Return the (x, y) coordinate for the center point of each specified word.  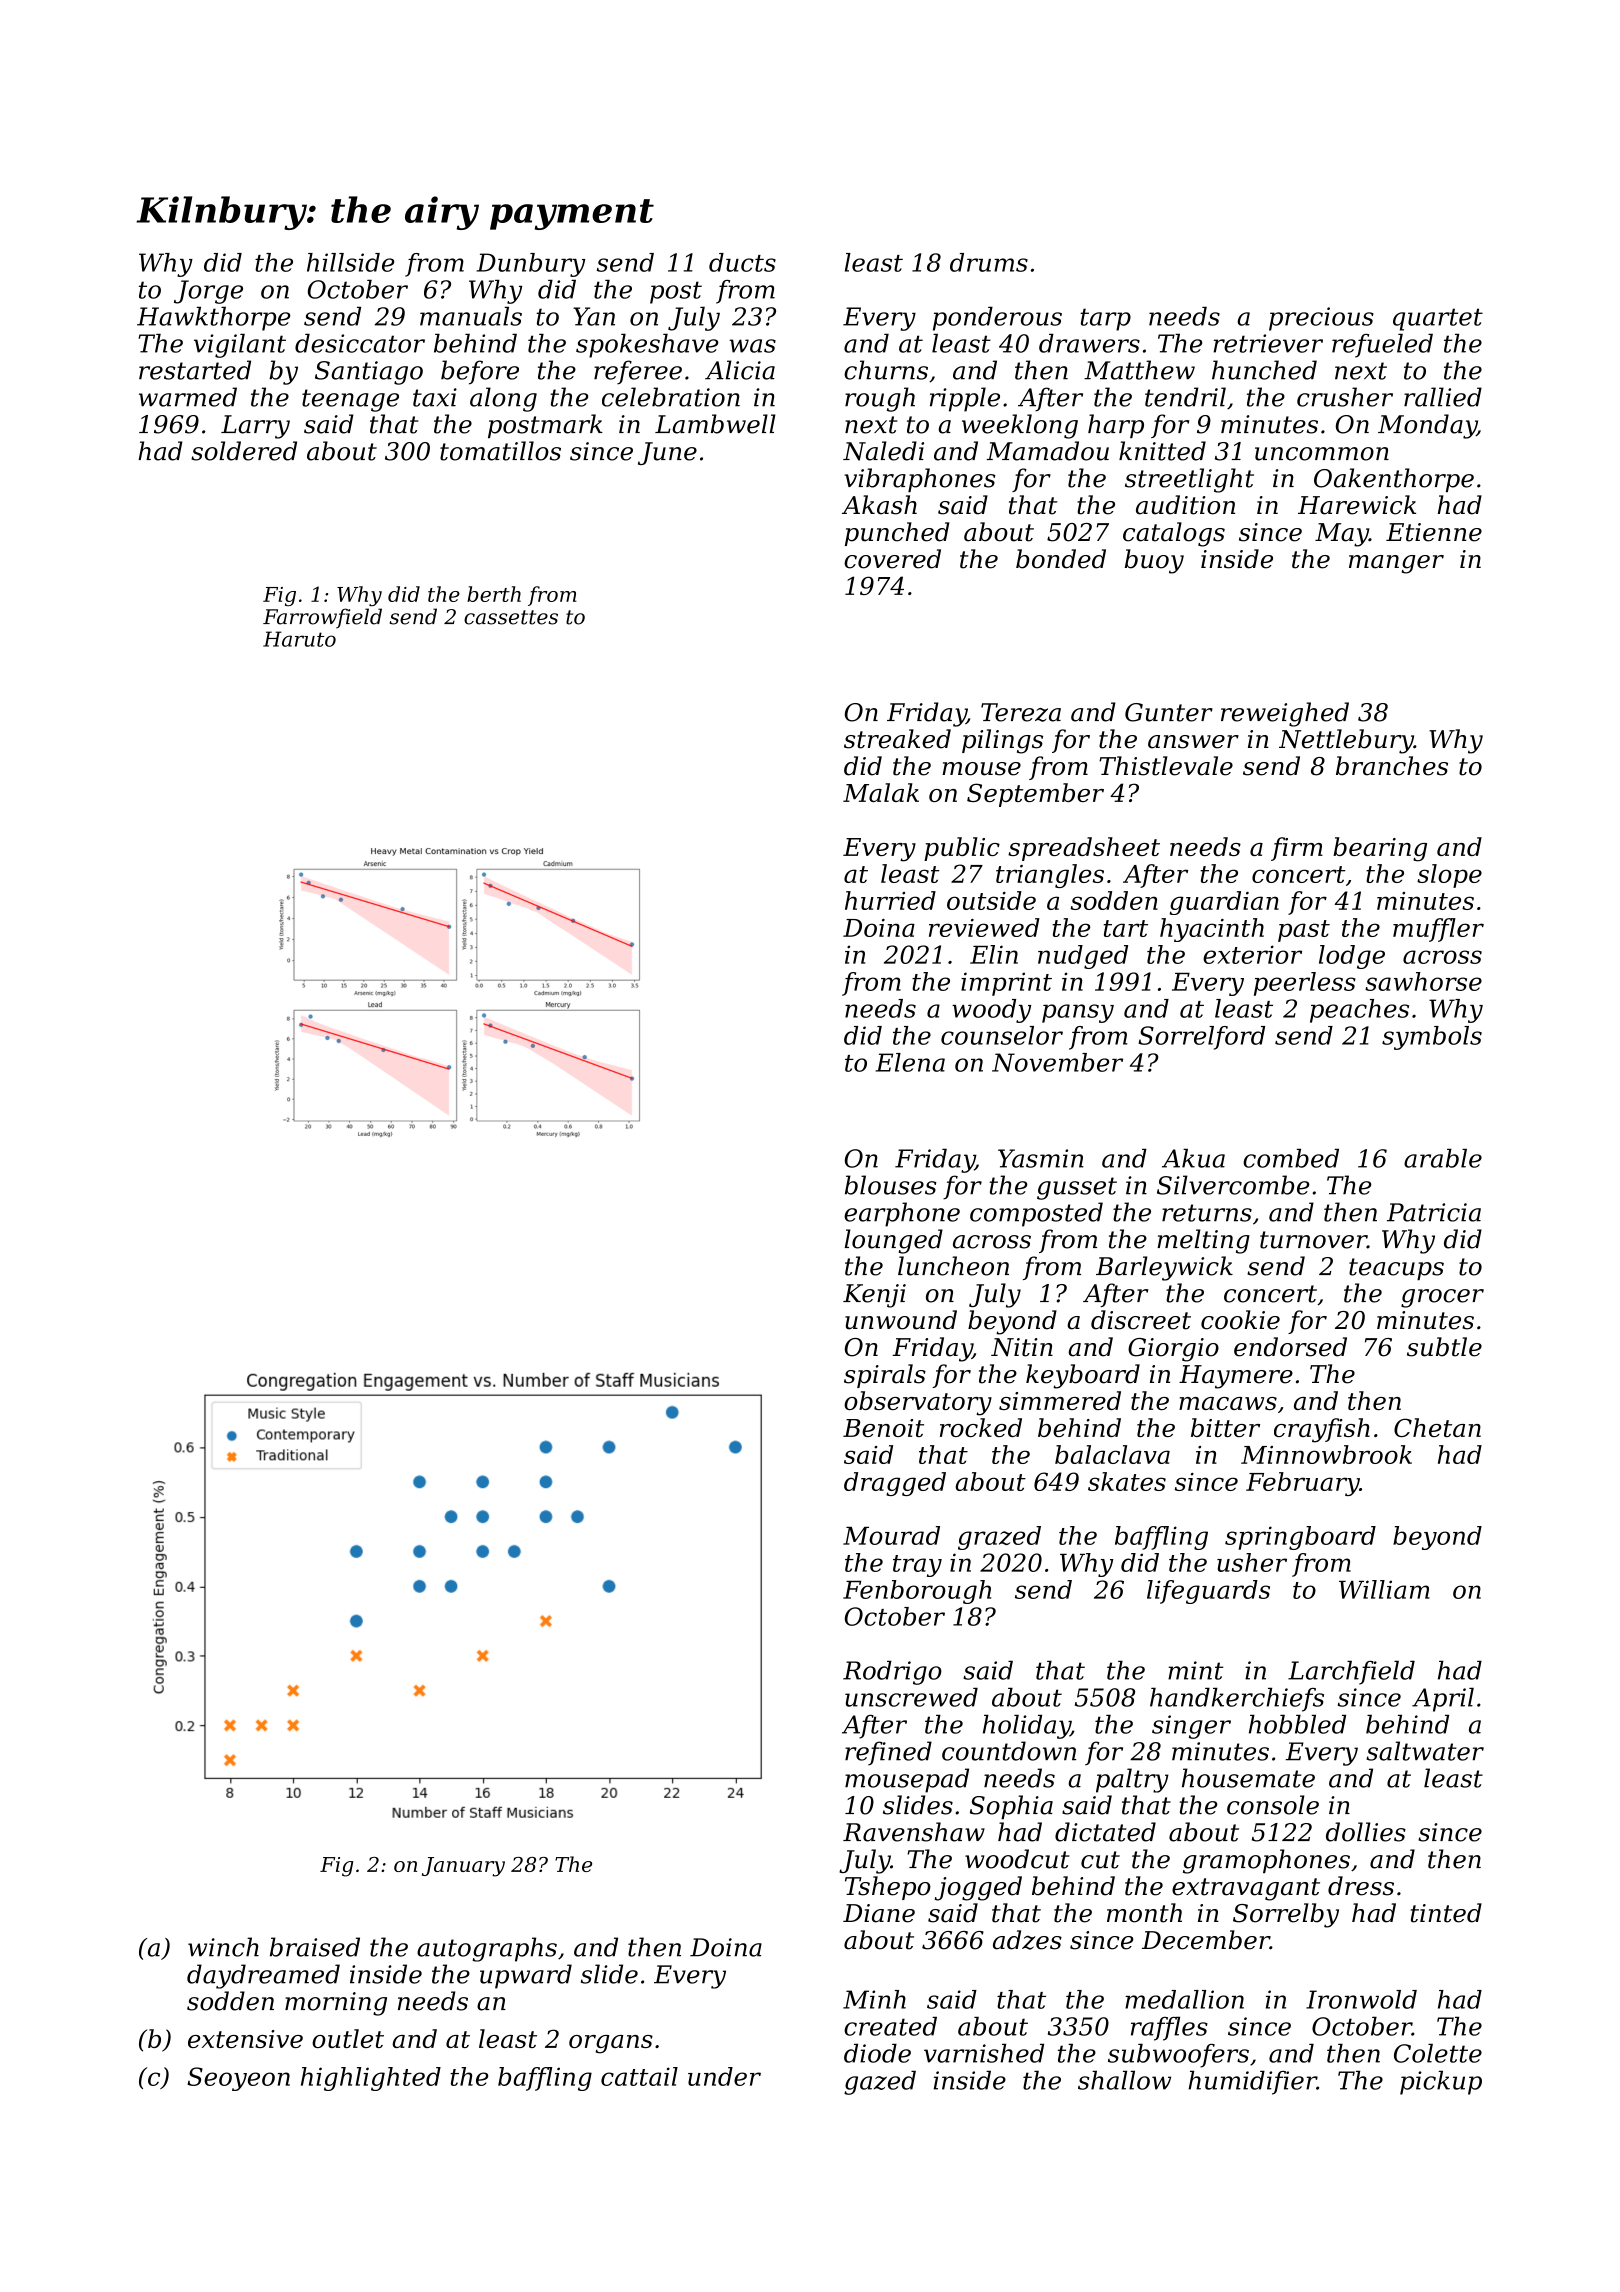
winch (223, 1947)
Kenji (874, 1296)
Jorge (208, 292)
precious (1321, 319)
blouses (890, 1185)
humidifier (1252, 2083)
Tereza (1021, 712)
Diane (879, 1913)
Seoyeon (238, 2079)
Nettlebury (1346, 741)
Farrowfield (322, 618)
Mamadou (1048, 451)
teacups (1396, 1269)
